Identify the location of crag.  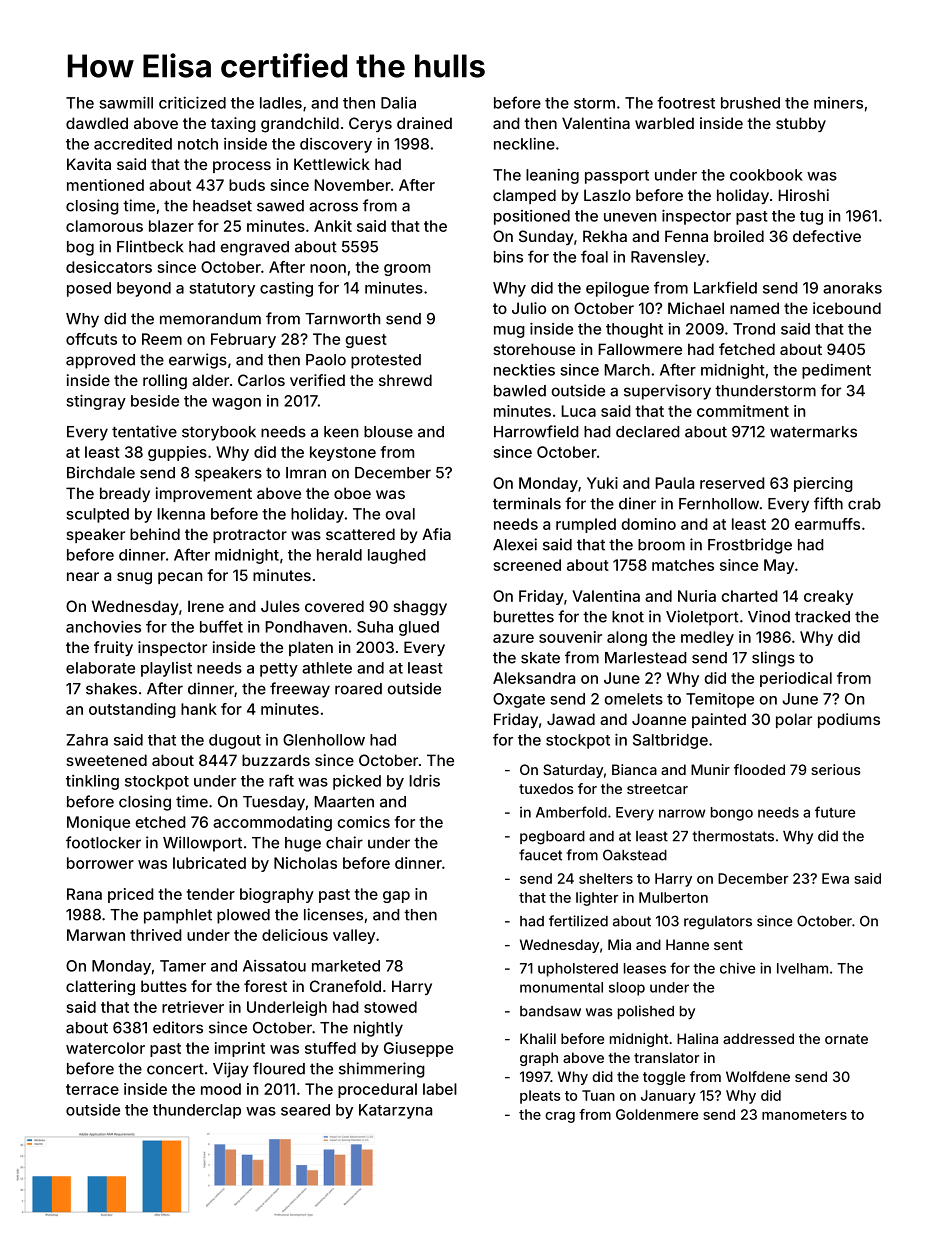
(560, 1117).
